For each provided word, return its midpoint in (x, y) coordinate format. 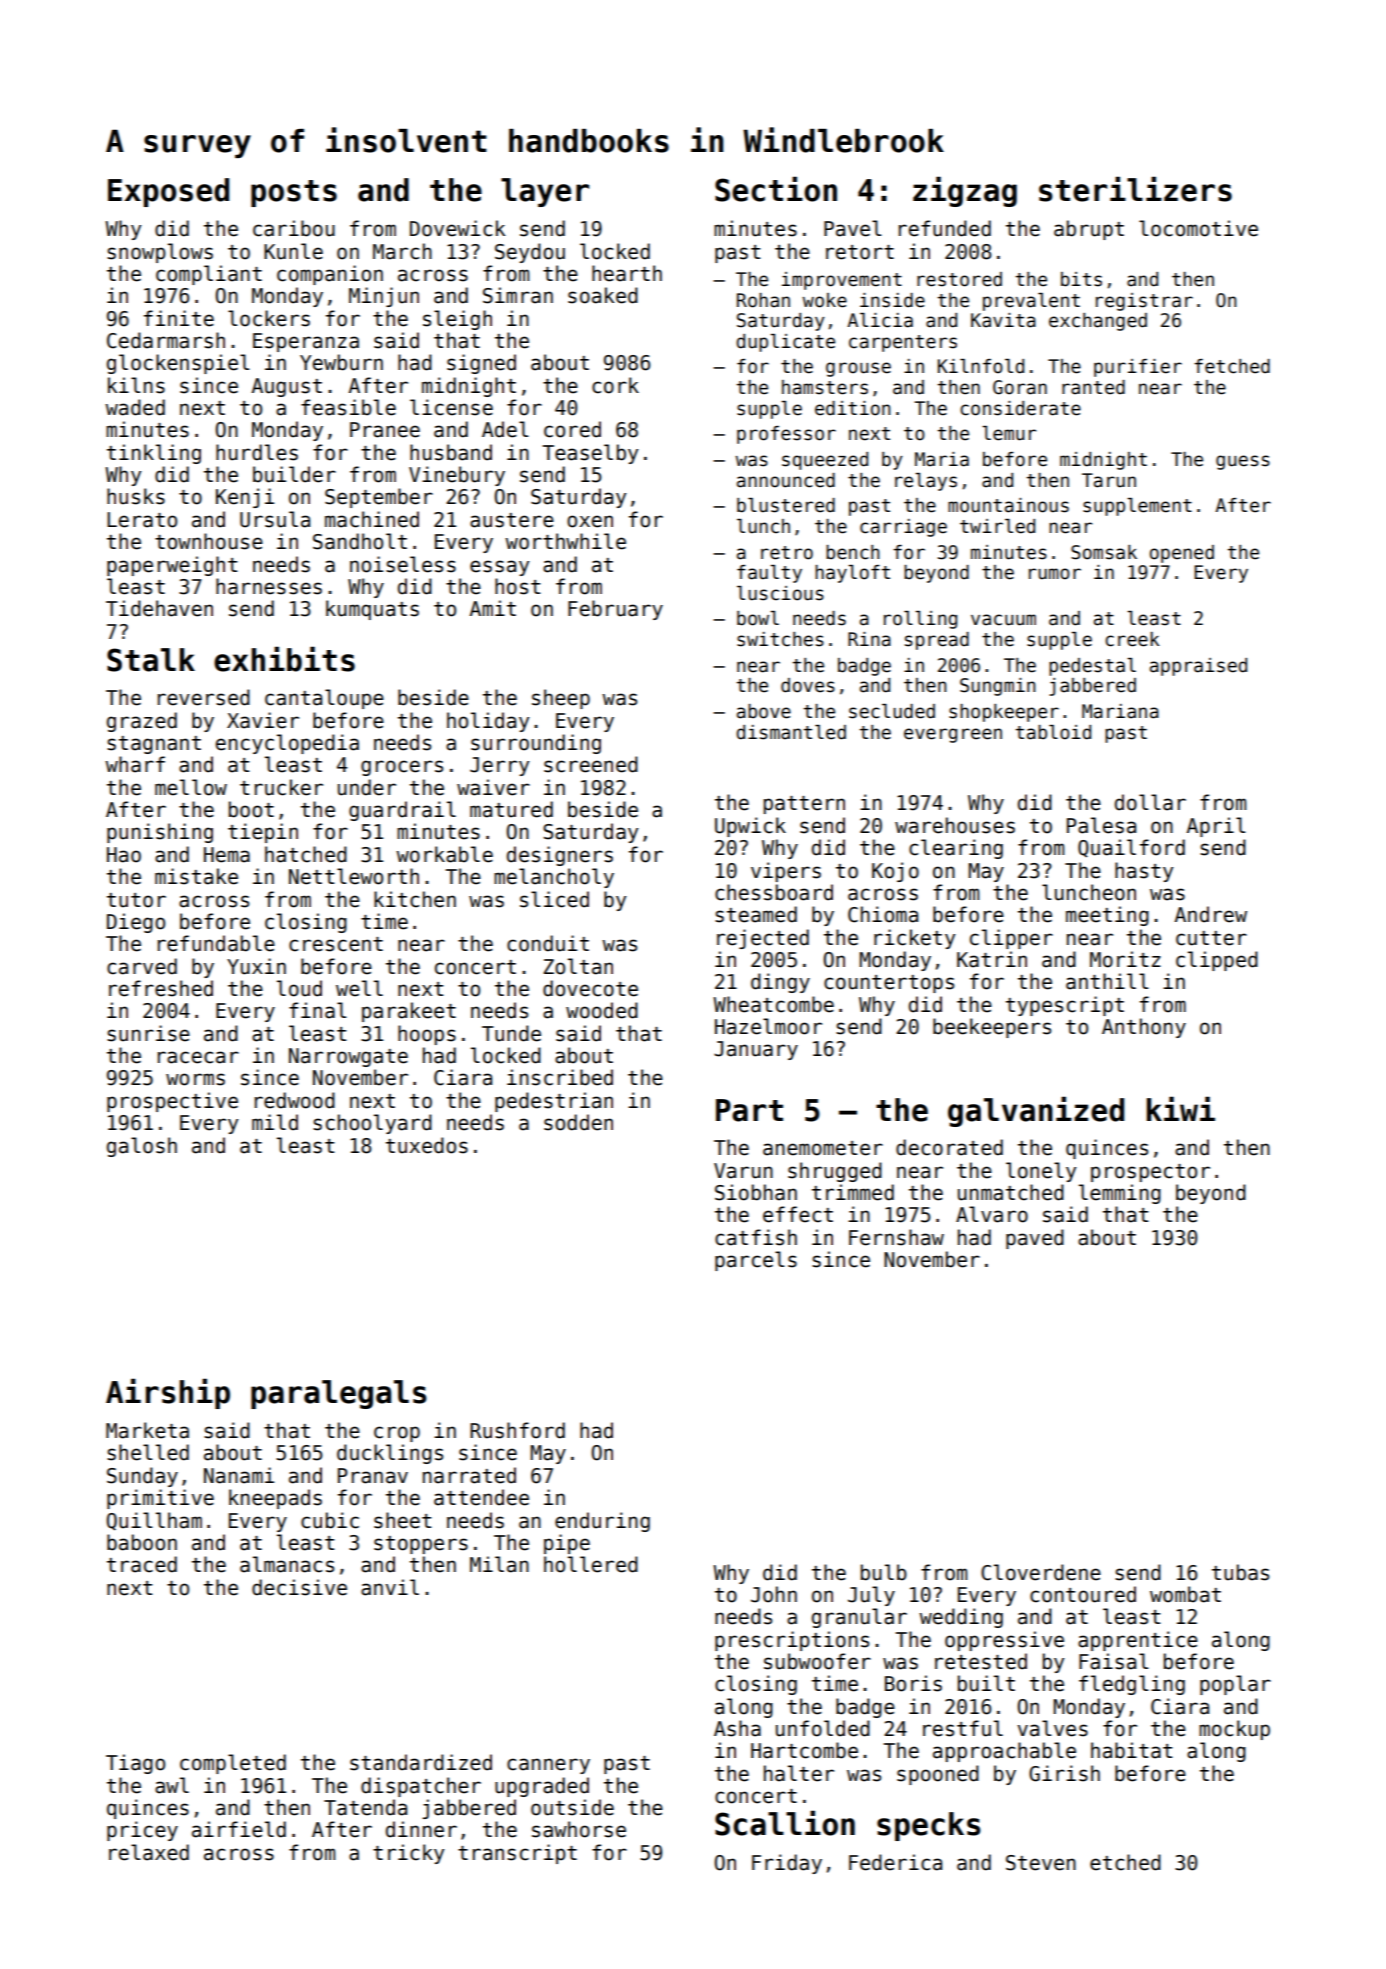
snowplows (160, 253)
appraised (1198, 667)
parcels (756, 1261)
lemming (1120, 1194)
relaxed (149, 1852)
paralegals (339, 1394)
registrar (1144, 302)
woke (824, 300)
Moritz (1125, 959)
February (615, 610)
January (756, 1050)
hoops (427, 1035)
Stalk (151, 660)
